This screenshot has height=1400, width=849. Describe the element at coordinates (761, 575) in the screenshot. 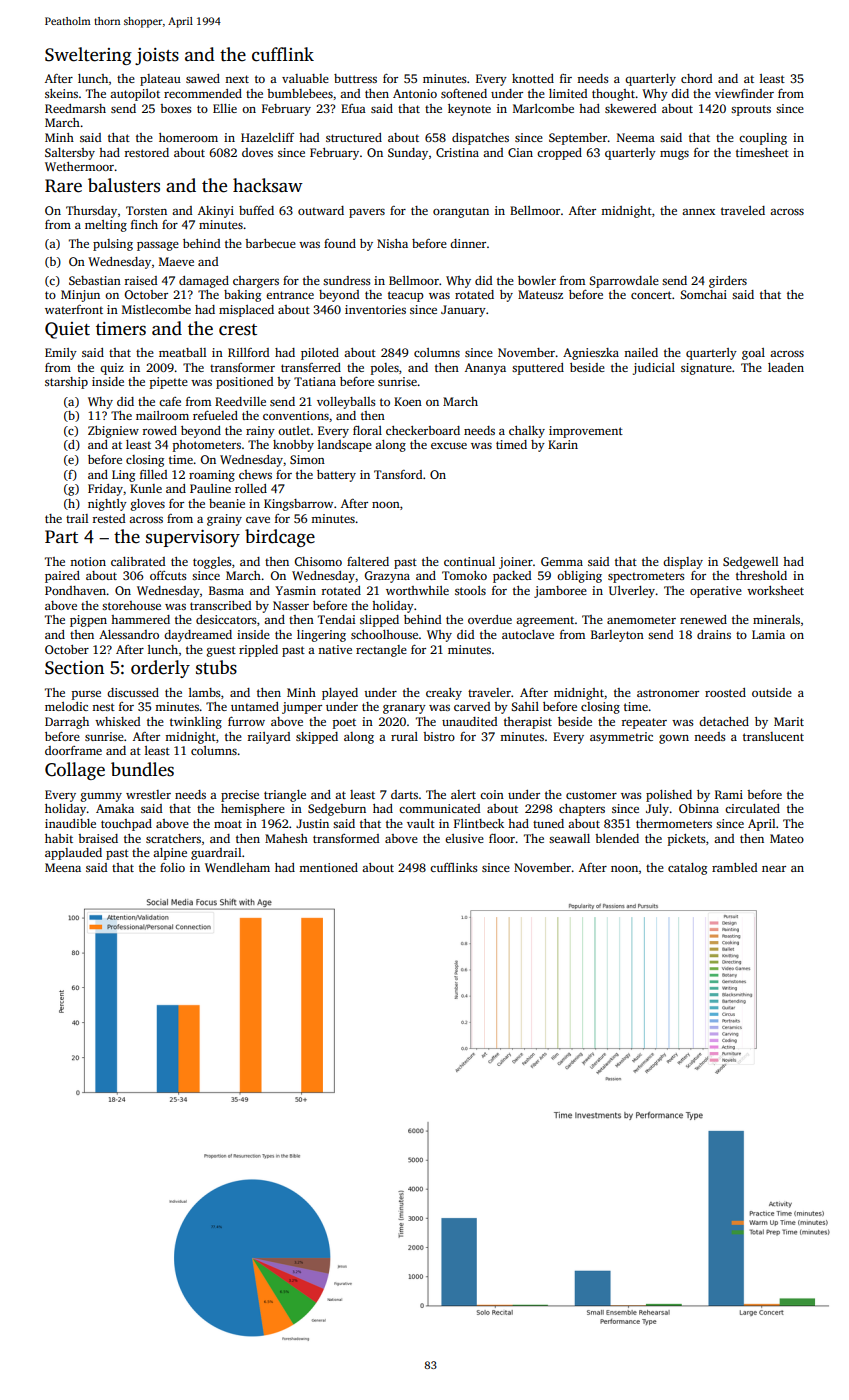

I see `threshold` at that location.
